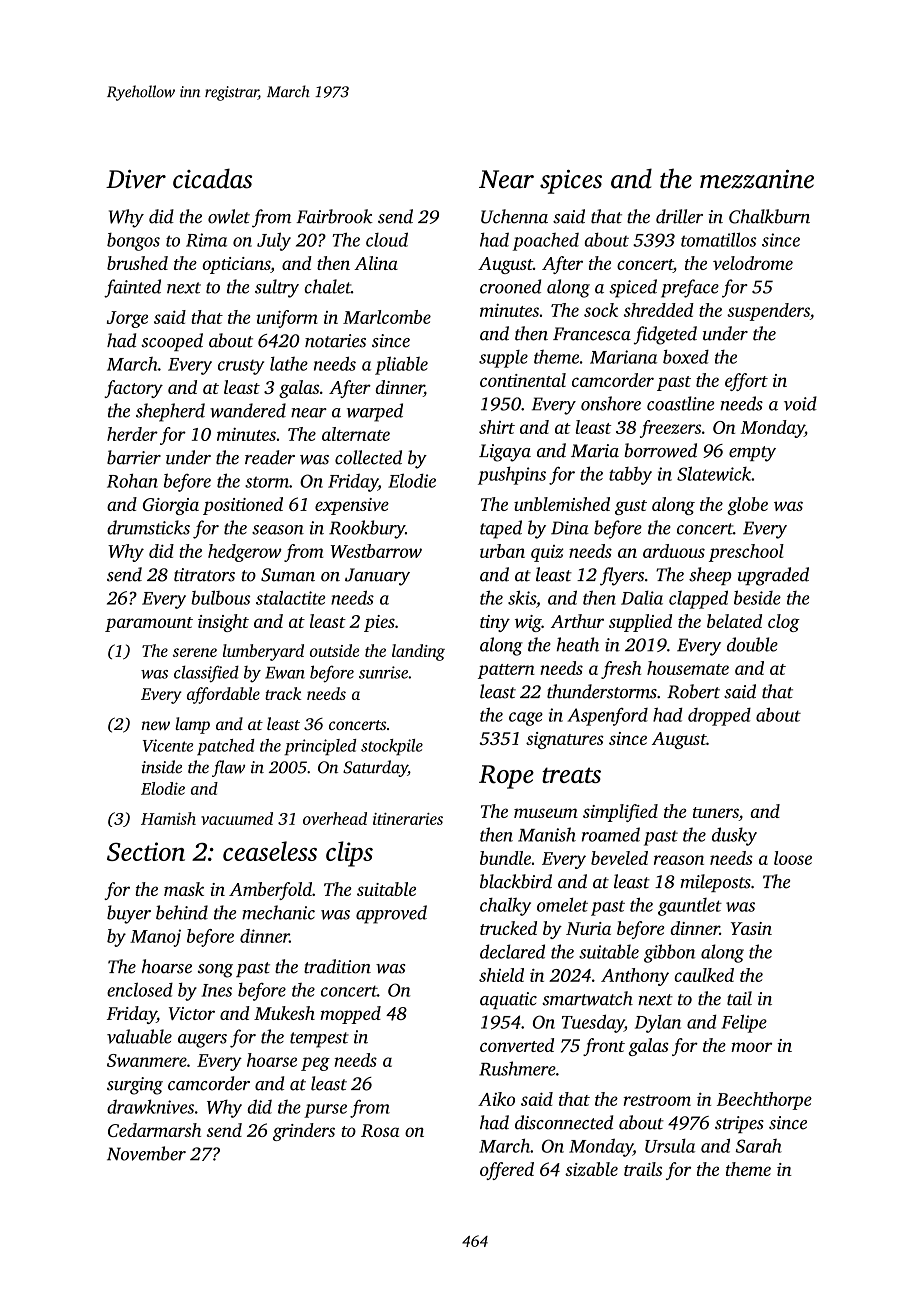  What do you see at coordinates (146, 1153) in the document?
I see `November` at bounding box center [146, 1153].
